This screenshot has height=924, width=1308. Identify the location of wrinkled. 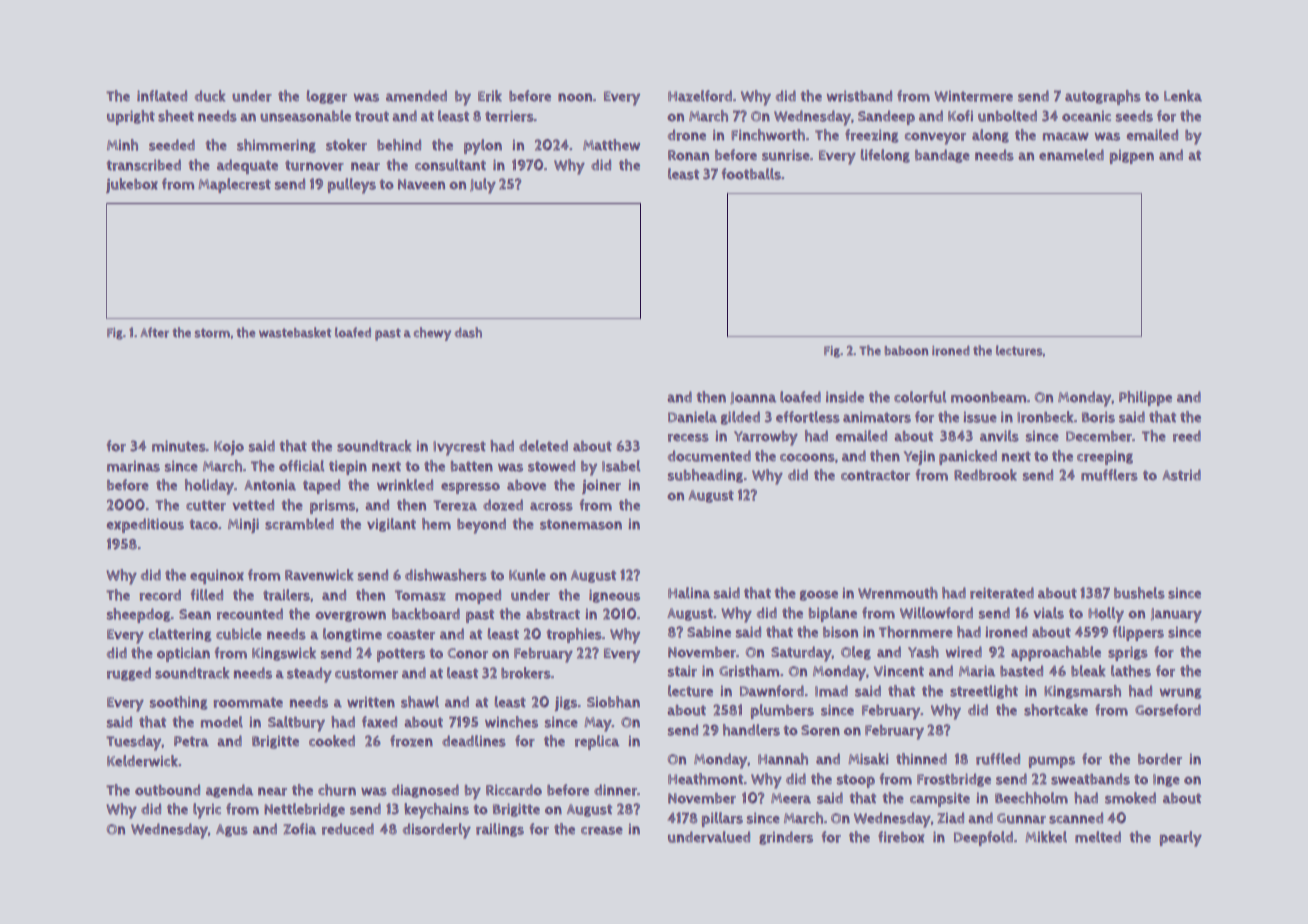
(405, 485).
